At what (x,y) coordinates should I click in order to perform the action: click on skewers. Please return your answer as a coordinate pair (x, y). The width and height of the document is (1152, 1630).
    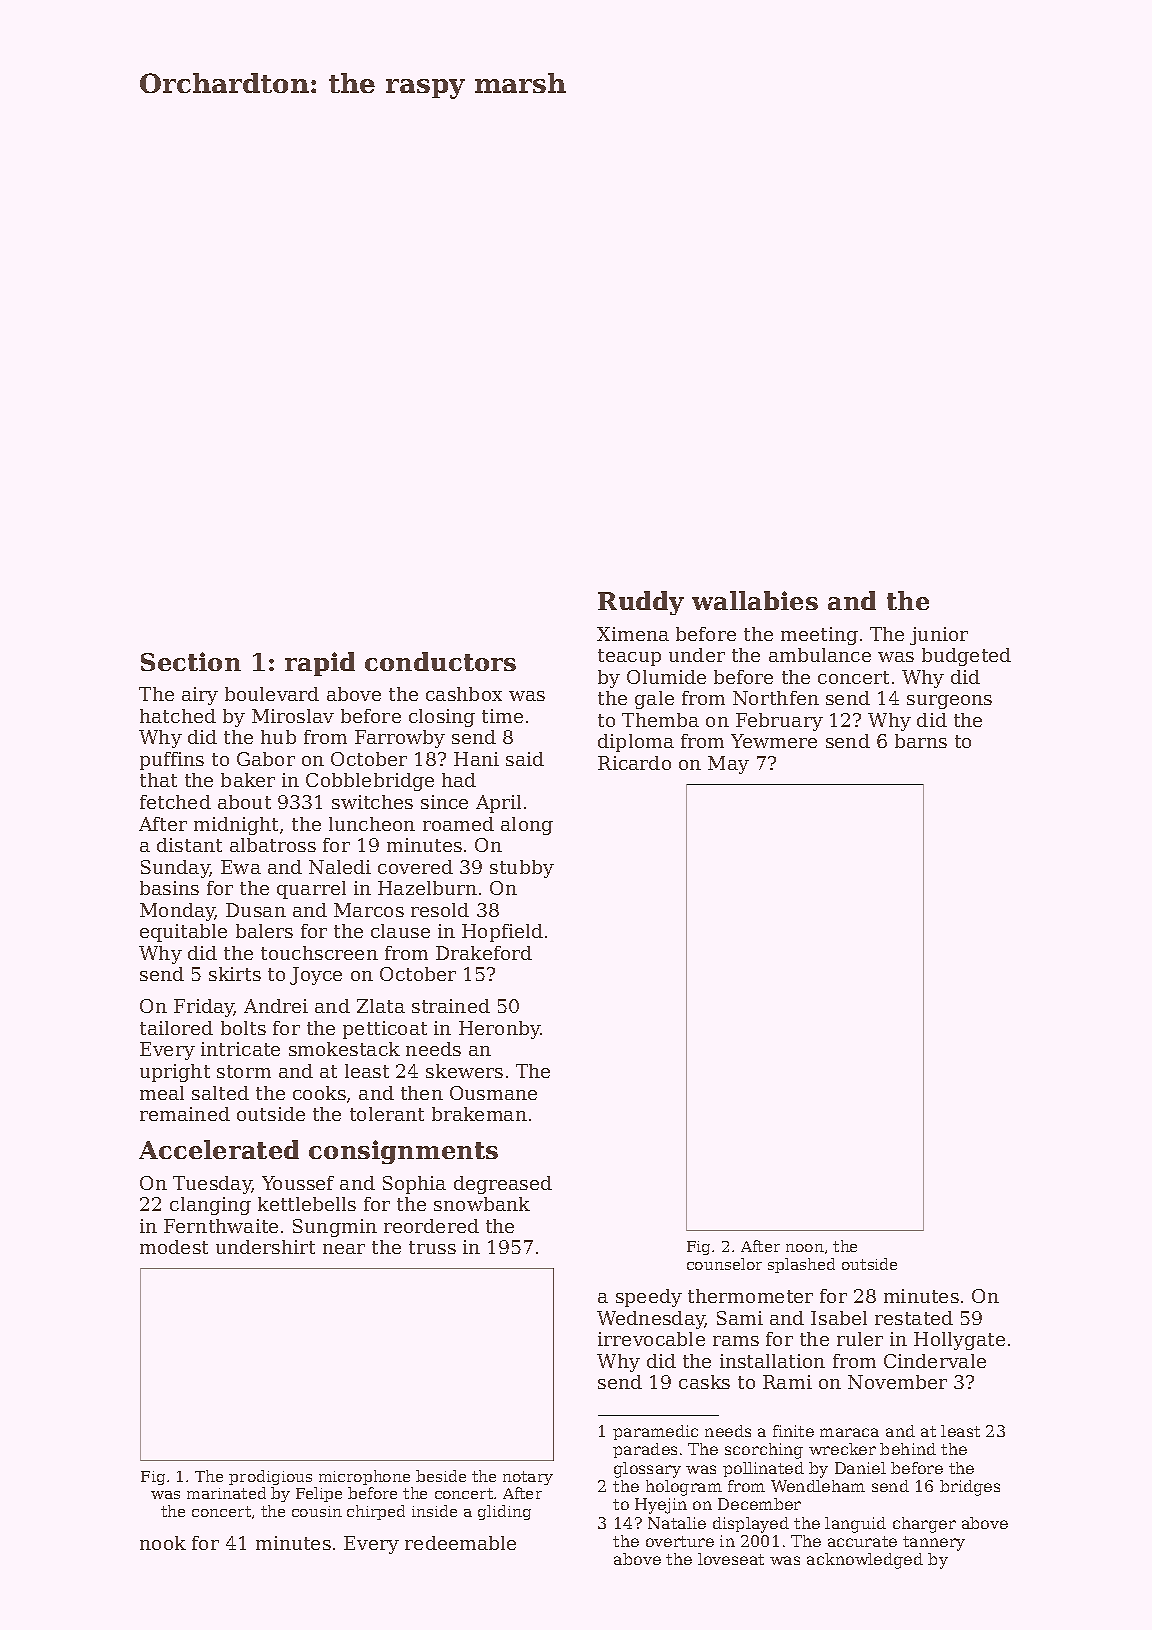
    Looking at the image, I should click on (464, 1071).
